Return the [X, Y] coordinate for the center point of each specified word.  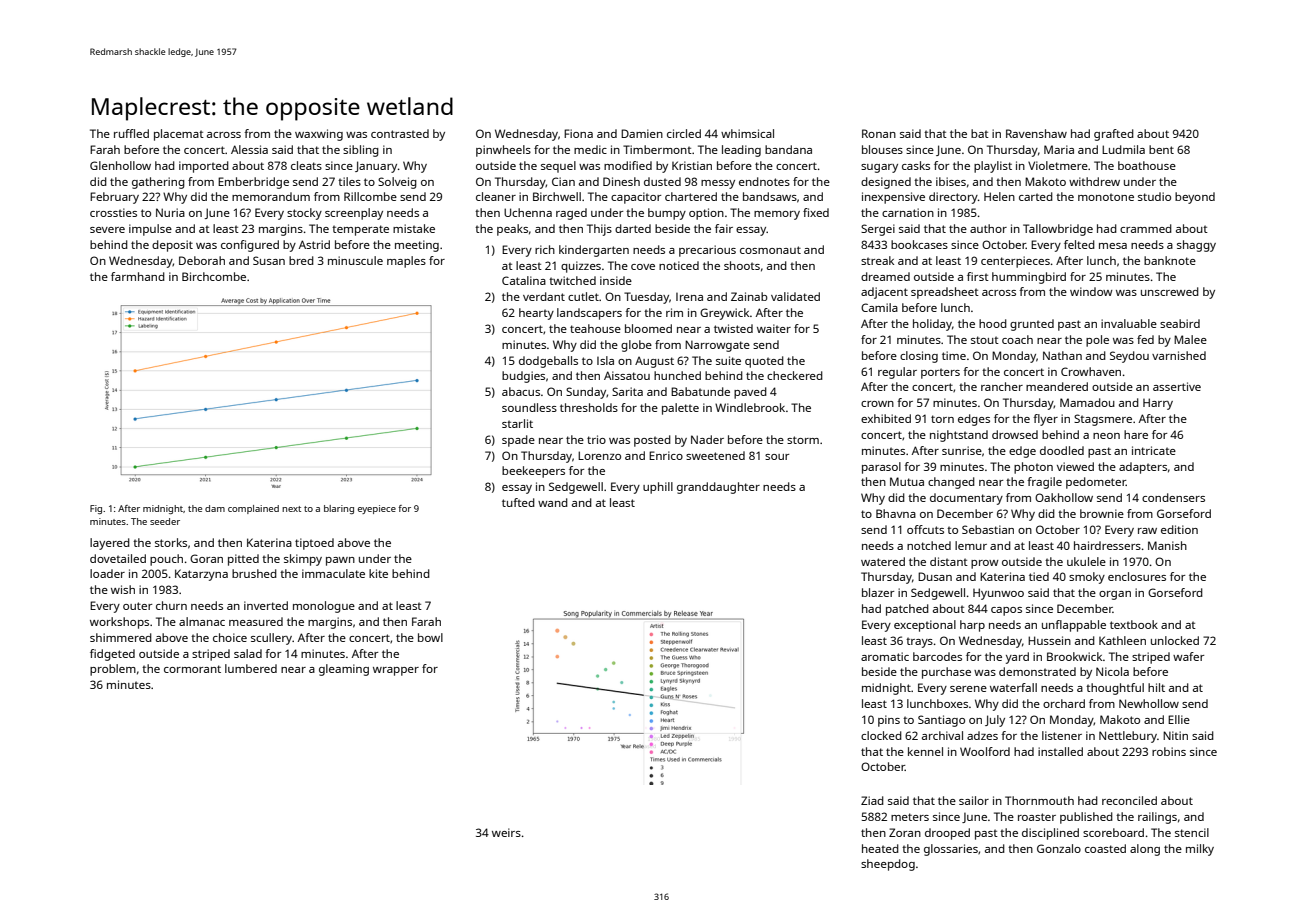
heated [880, 848]
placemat [179, 135]
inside [616, 280]
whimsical [747, 133]
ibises [951, 181]
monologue [324, 607]
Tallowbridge [1058, 230]
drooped [947, 834]
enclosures [1137, 576]
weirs [506, 832]
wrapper [396, 671]
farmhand [138, 276]
